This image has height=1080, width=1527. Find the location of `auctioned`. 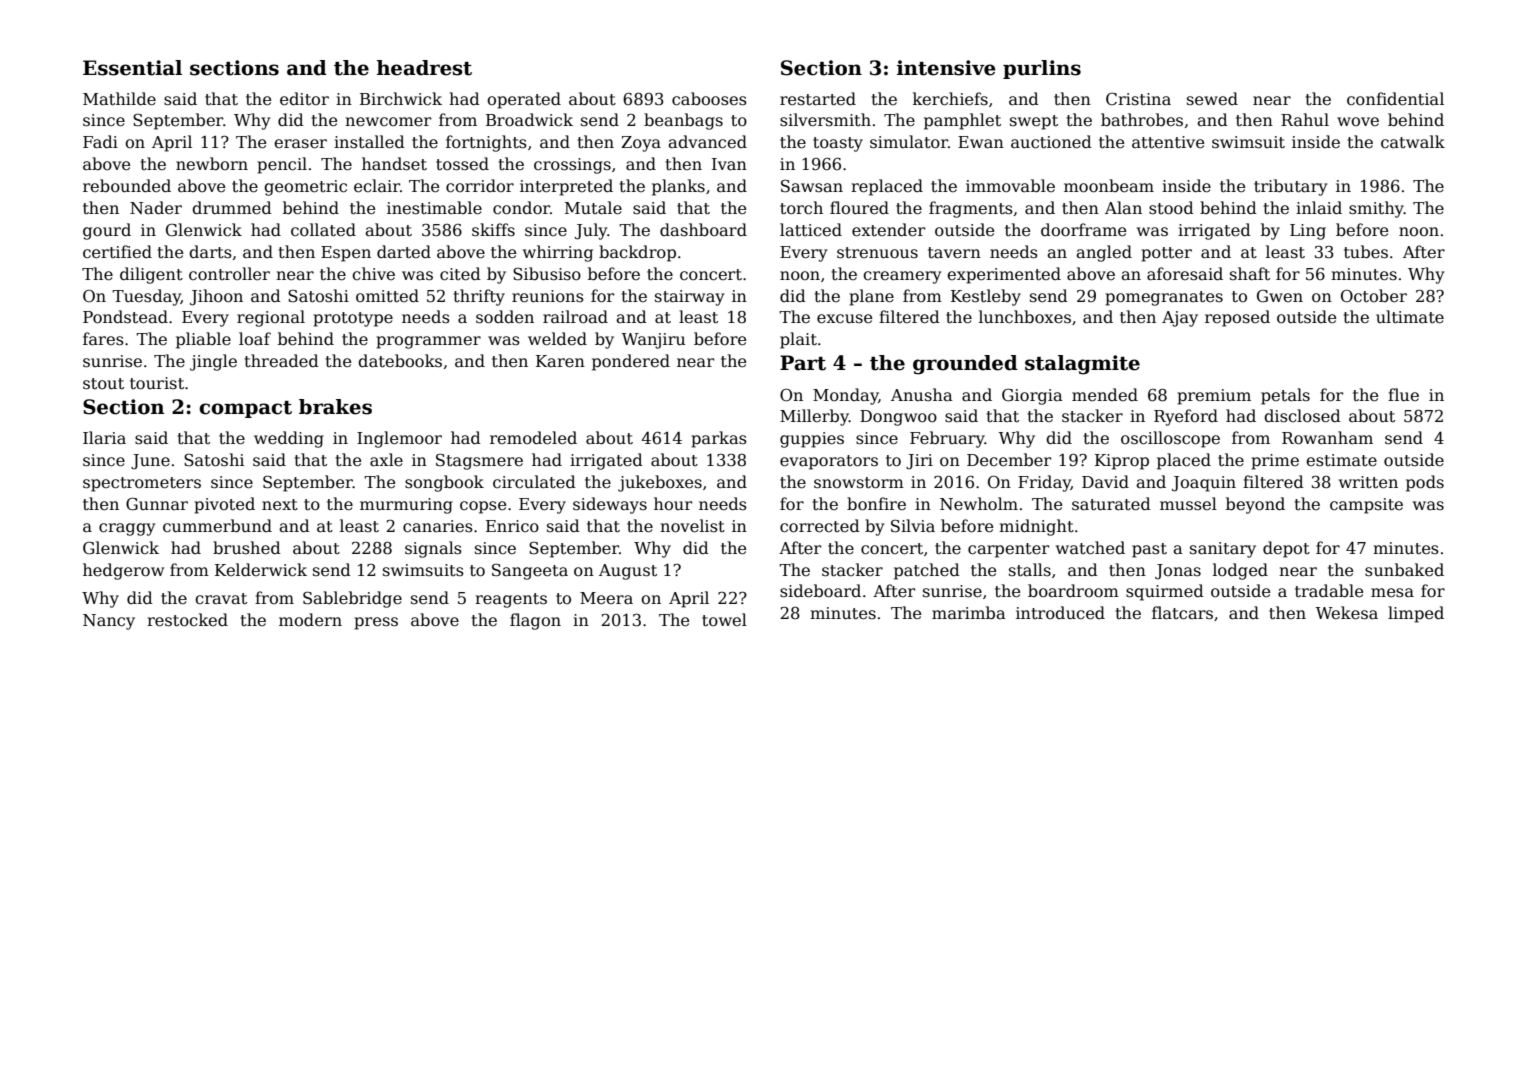

auctioned is located at coordinates (1051, 142).
